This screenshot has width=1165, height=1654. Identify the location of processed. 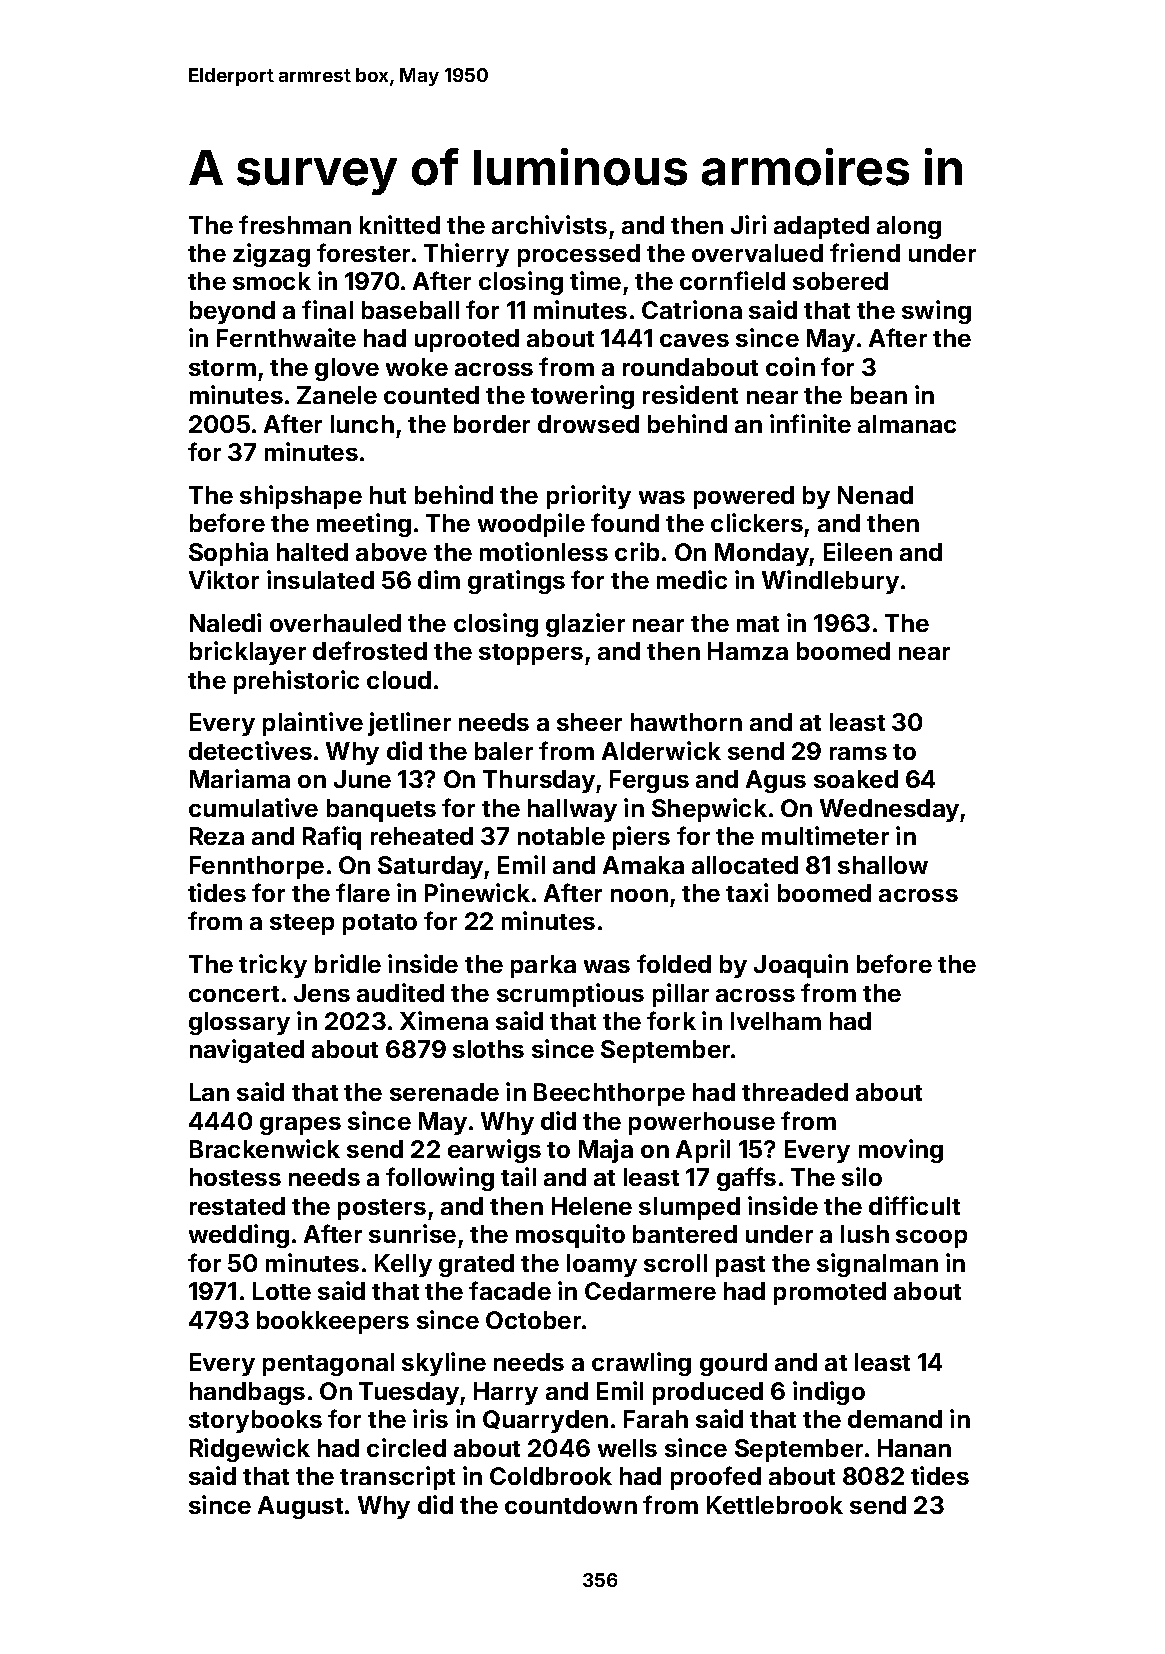
(579, 255).
